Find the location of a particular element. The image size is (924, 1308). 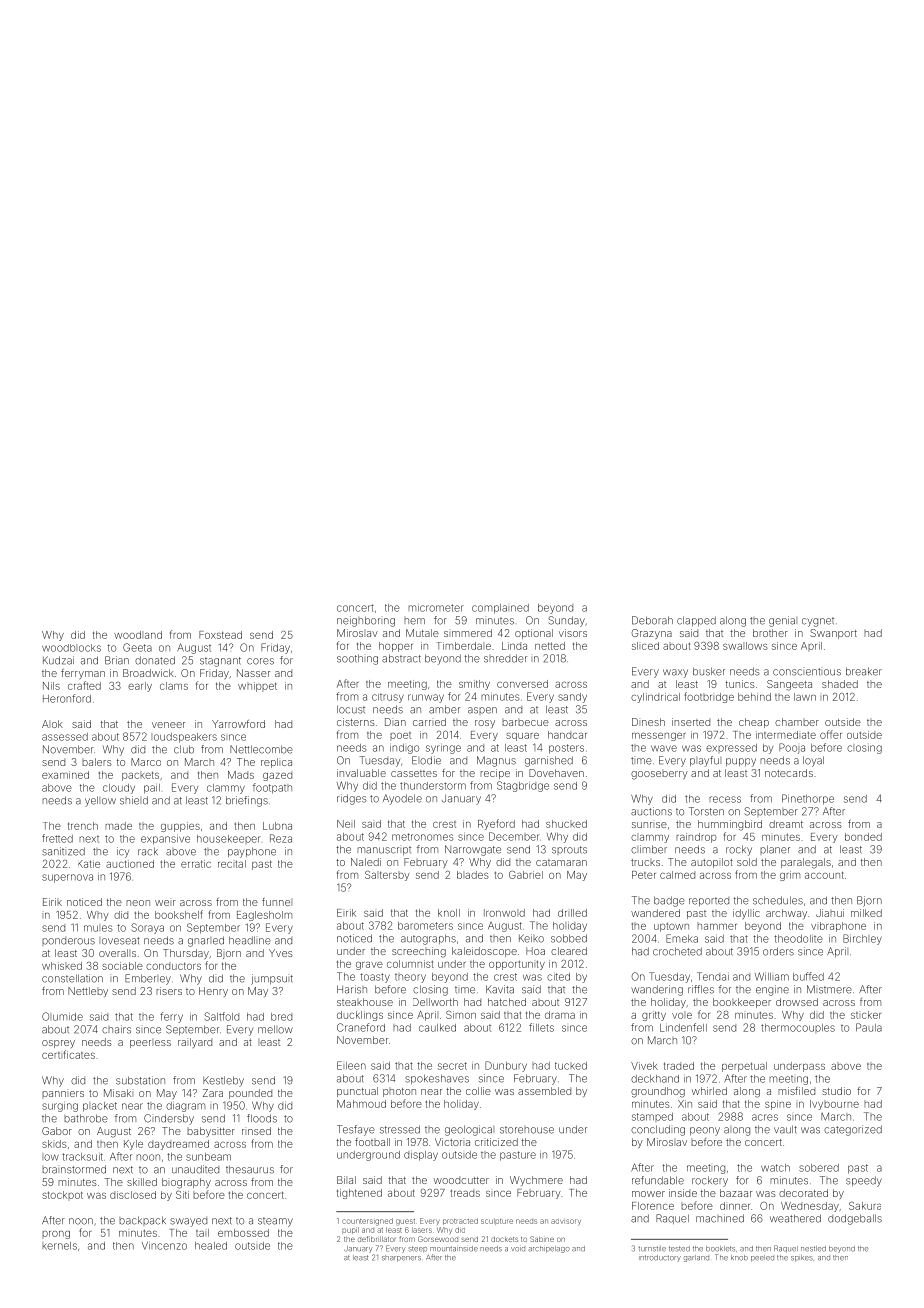

sticker is located at coordinates (866, 1015).
